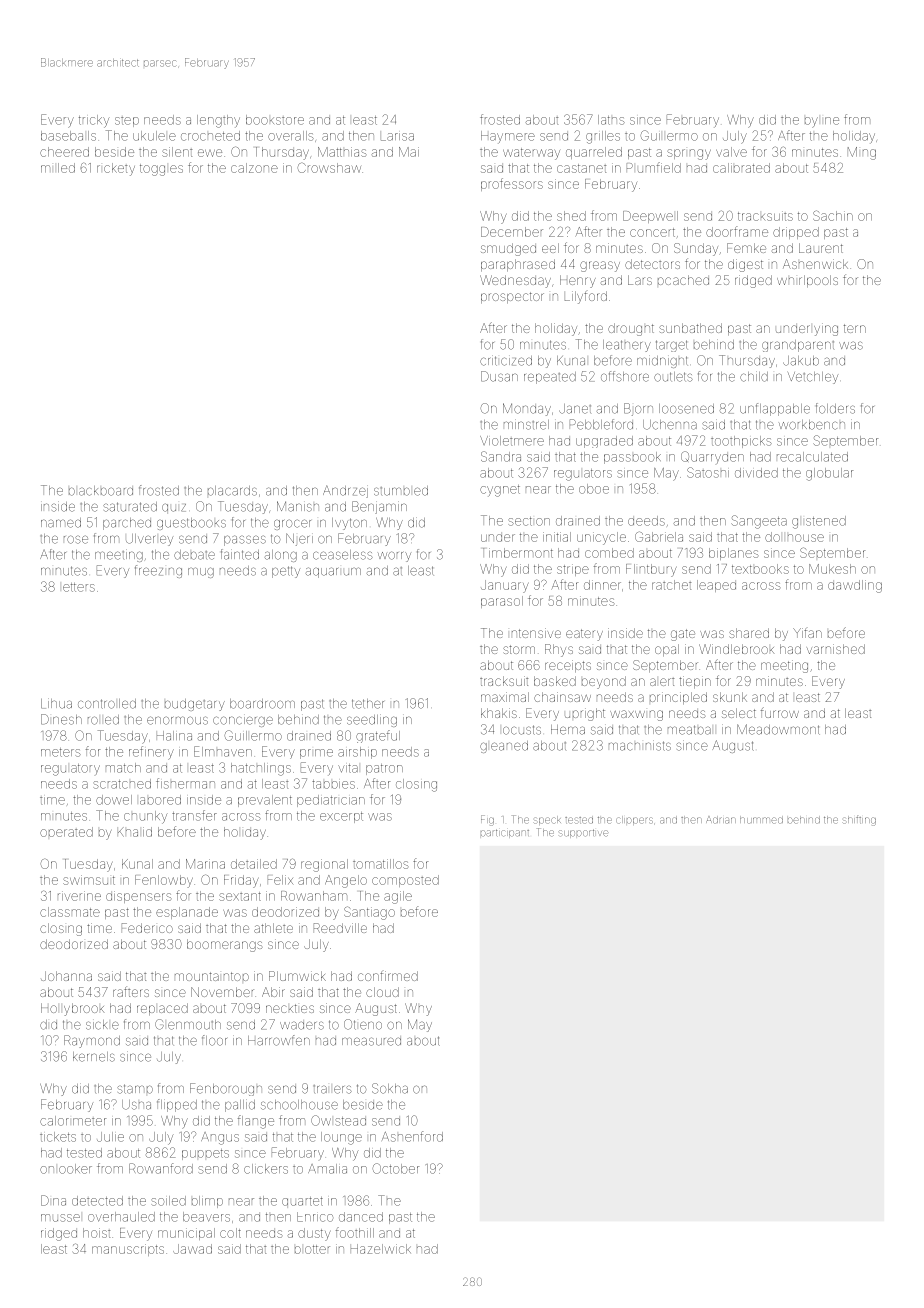 This screenshot has height=1308, width=924. I want to click on Quarryden, so click(712, 457).
